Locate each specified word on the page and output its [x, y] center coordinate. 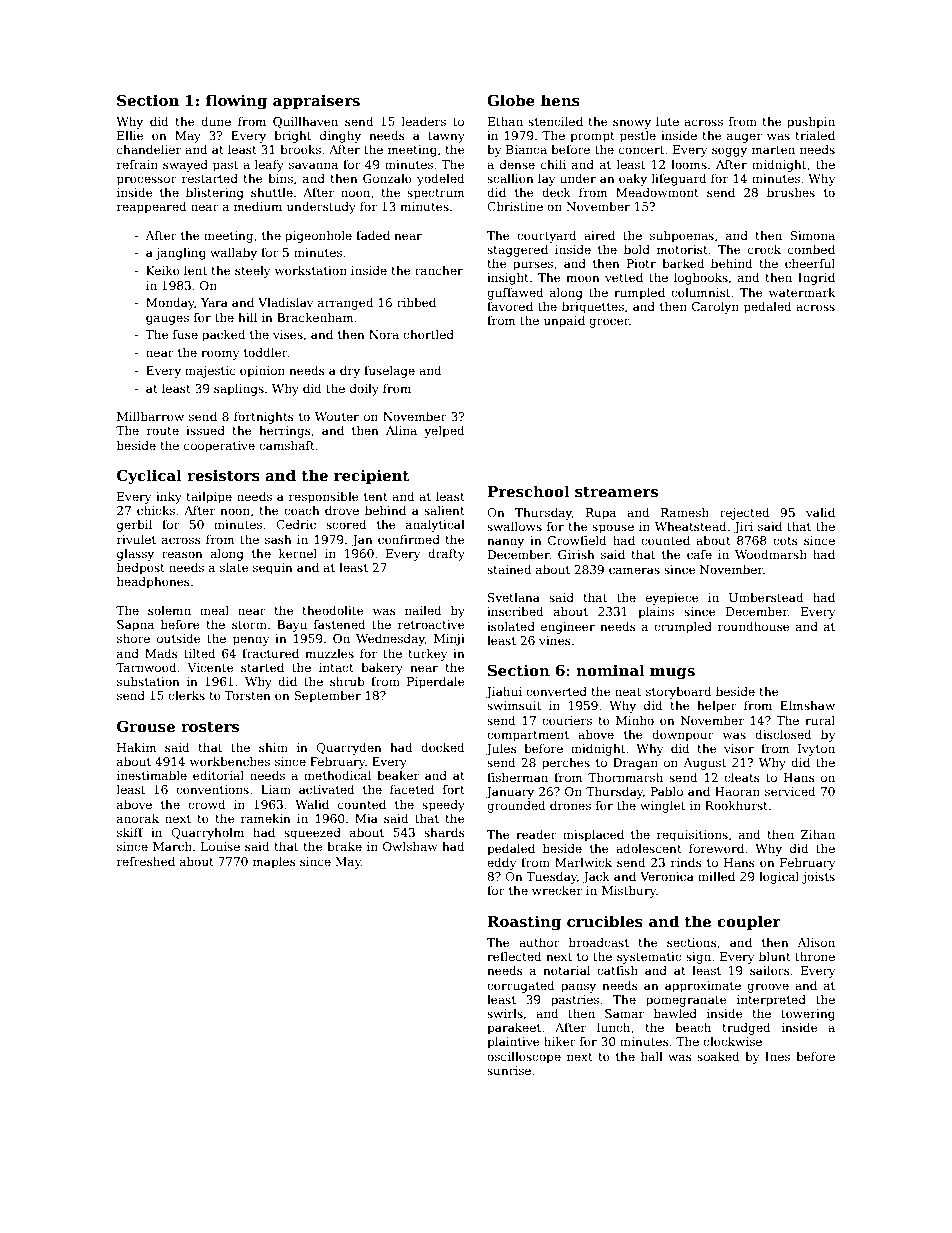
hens [560, 100]
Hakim [137, 747]
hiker [560, 1041]
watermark [802, 292]
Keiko [163, 270]
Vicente [210, 667]
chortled [428, 334]
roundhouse [754, 626]
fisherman [517, 777]
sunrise [509, 1070]
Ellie [130, 135]
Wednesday [390, 639]
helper [717, 706]
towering [808, 1015]
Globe [511, 100]
